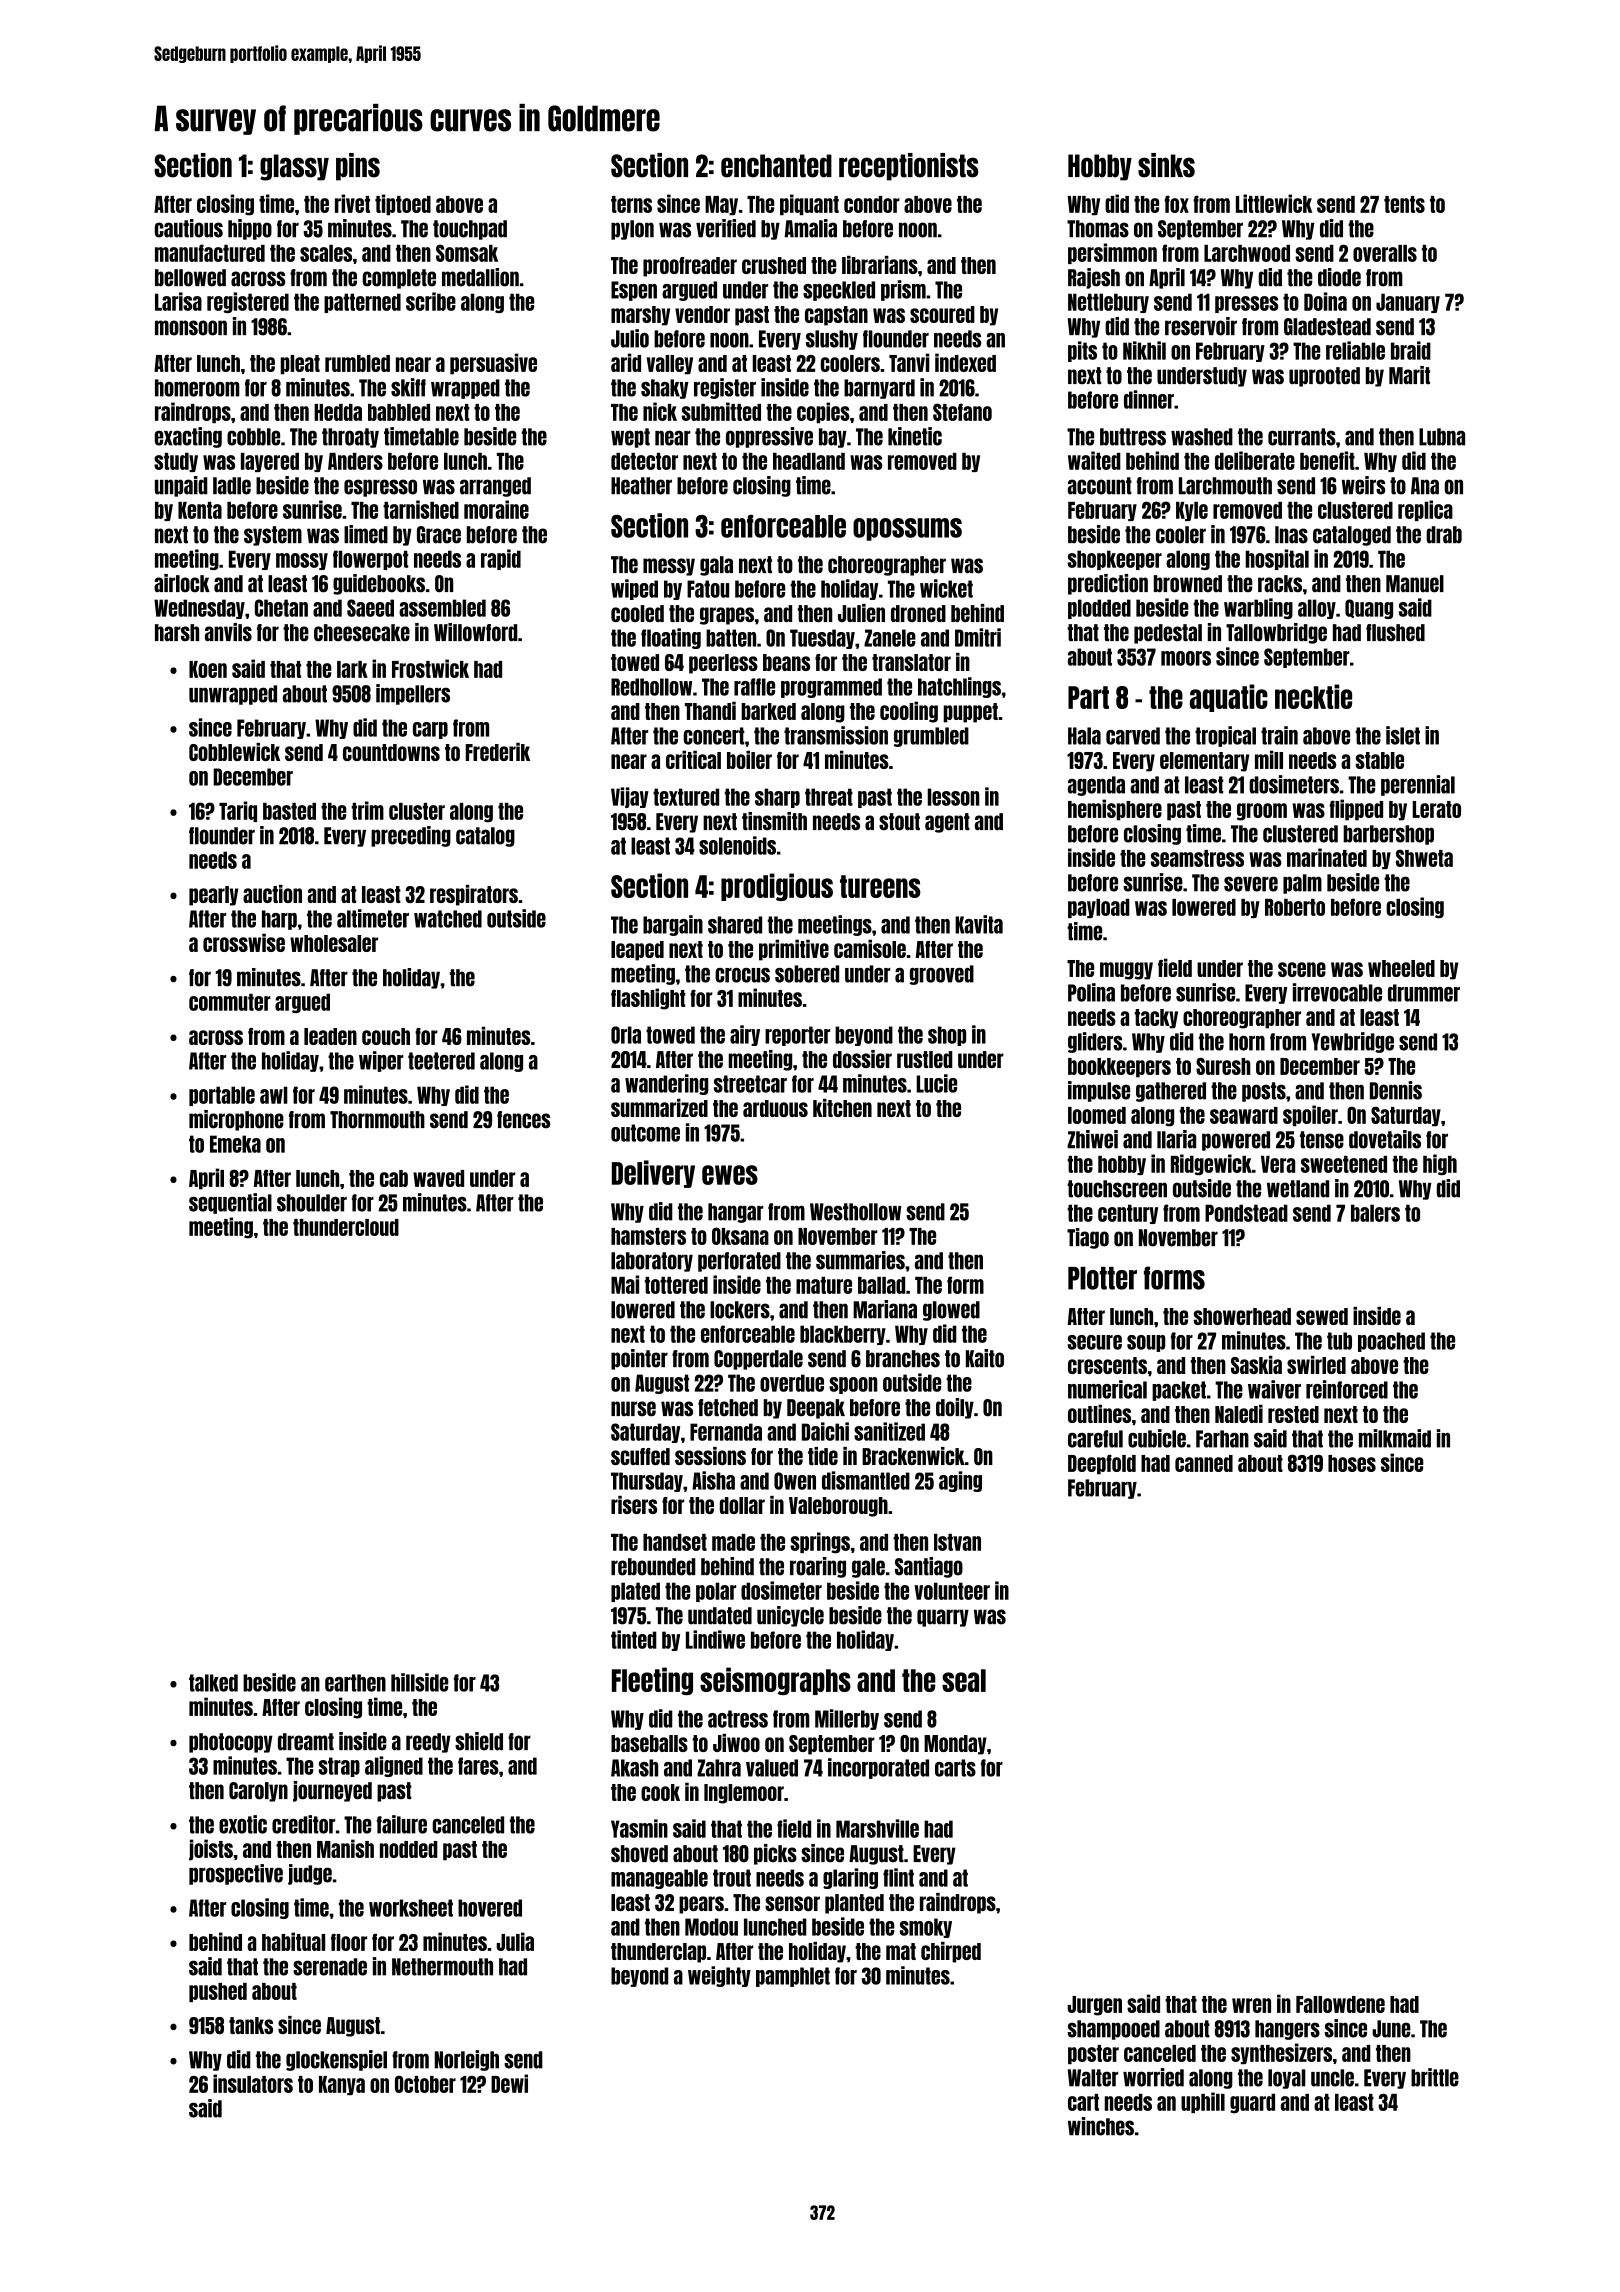  Describe the element at coordinates (1242, 1316) in the screenshot. I see `showerhead` at that location.
